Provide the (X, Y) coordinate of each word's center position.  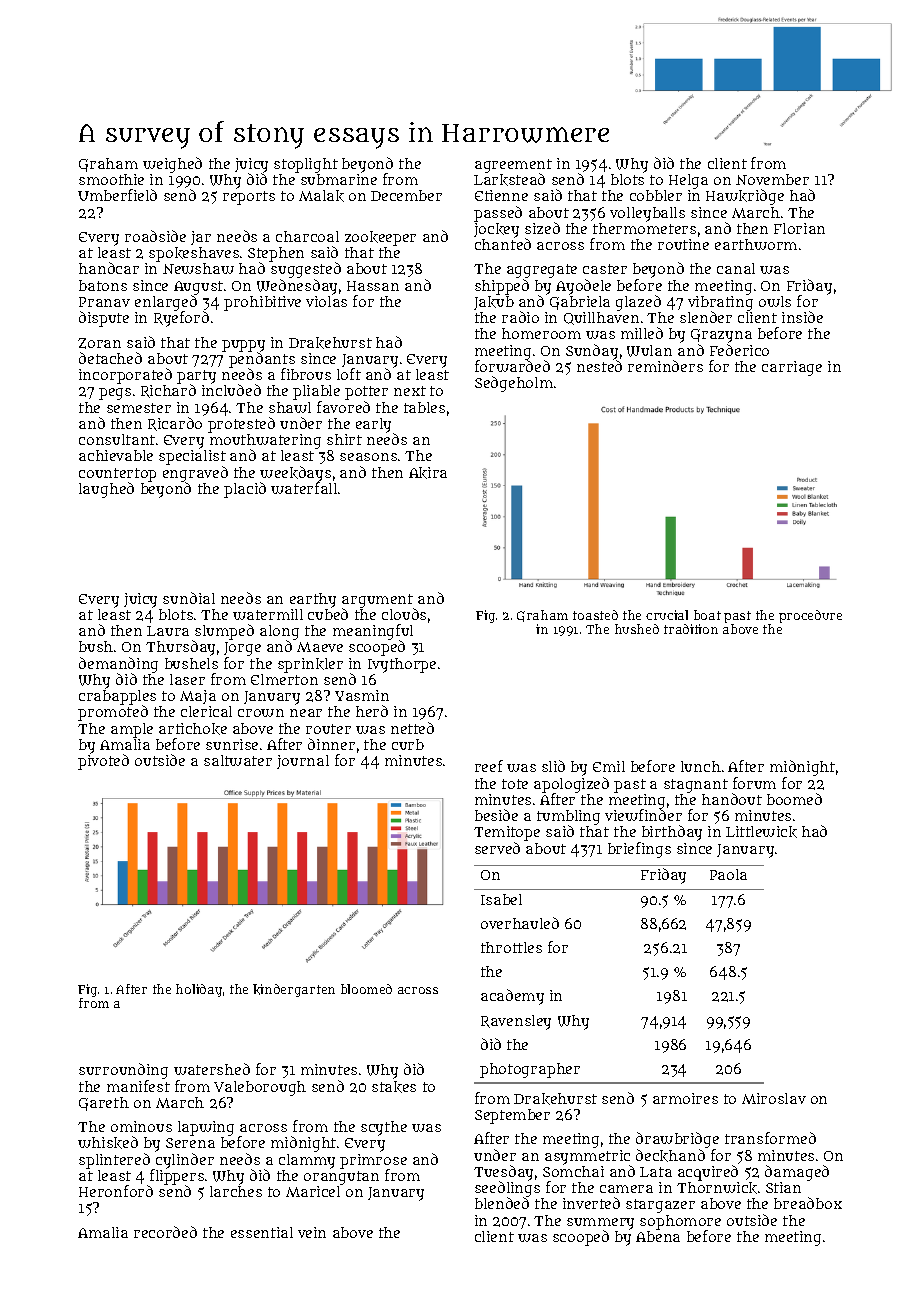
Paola (728, 874)
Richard (168, 391)
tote (515, 784)
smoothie (111, 179)
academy (512, 997)
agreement (513, 166)
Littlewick (761, 832)
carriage (792, 368)
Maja (198, 697)
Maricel (313, 1191)
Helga (688, 181)
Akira (428, 473)
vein (312, 1232)
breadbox (808, 1203)
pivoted (103, 762)
